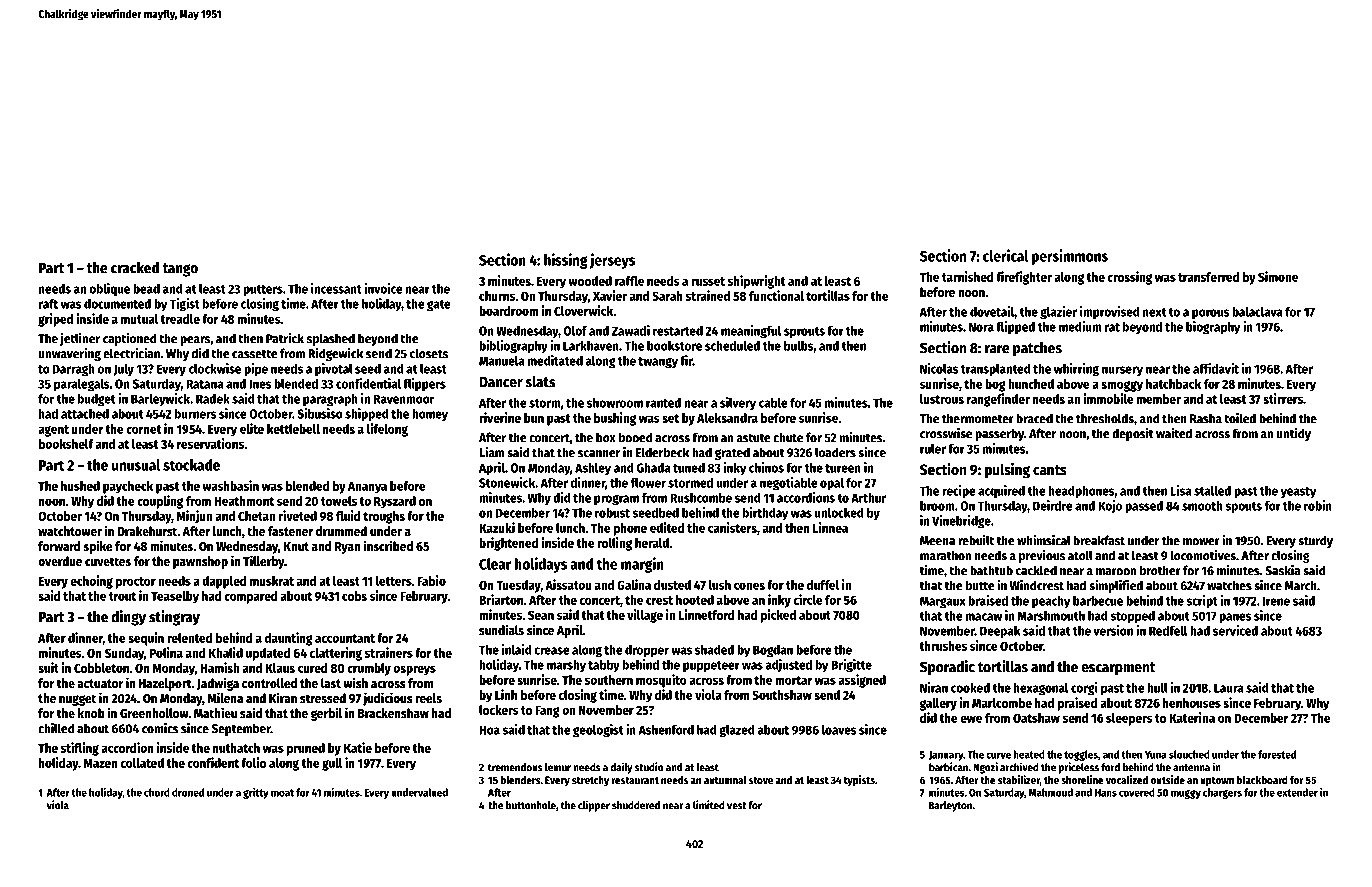 This screenshot has width=1372, height=887. What do you see at coordinates (495, 564) in the screenshot?
I see `Clear` at bounding box center [495, 564].
